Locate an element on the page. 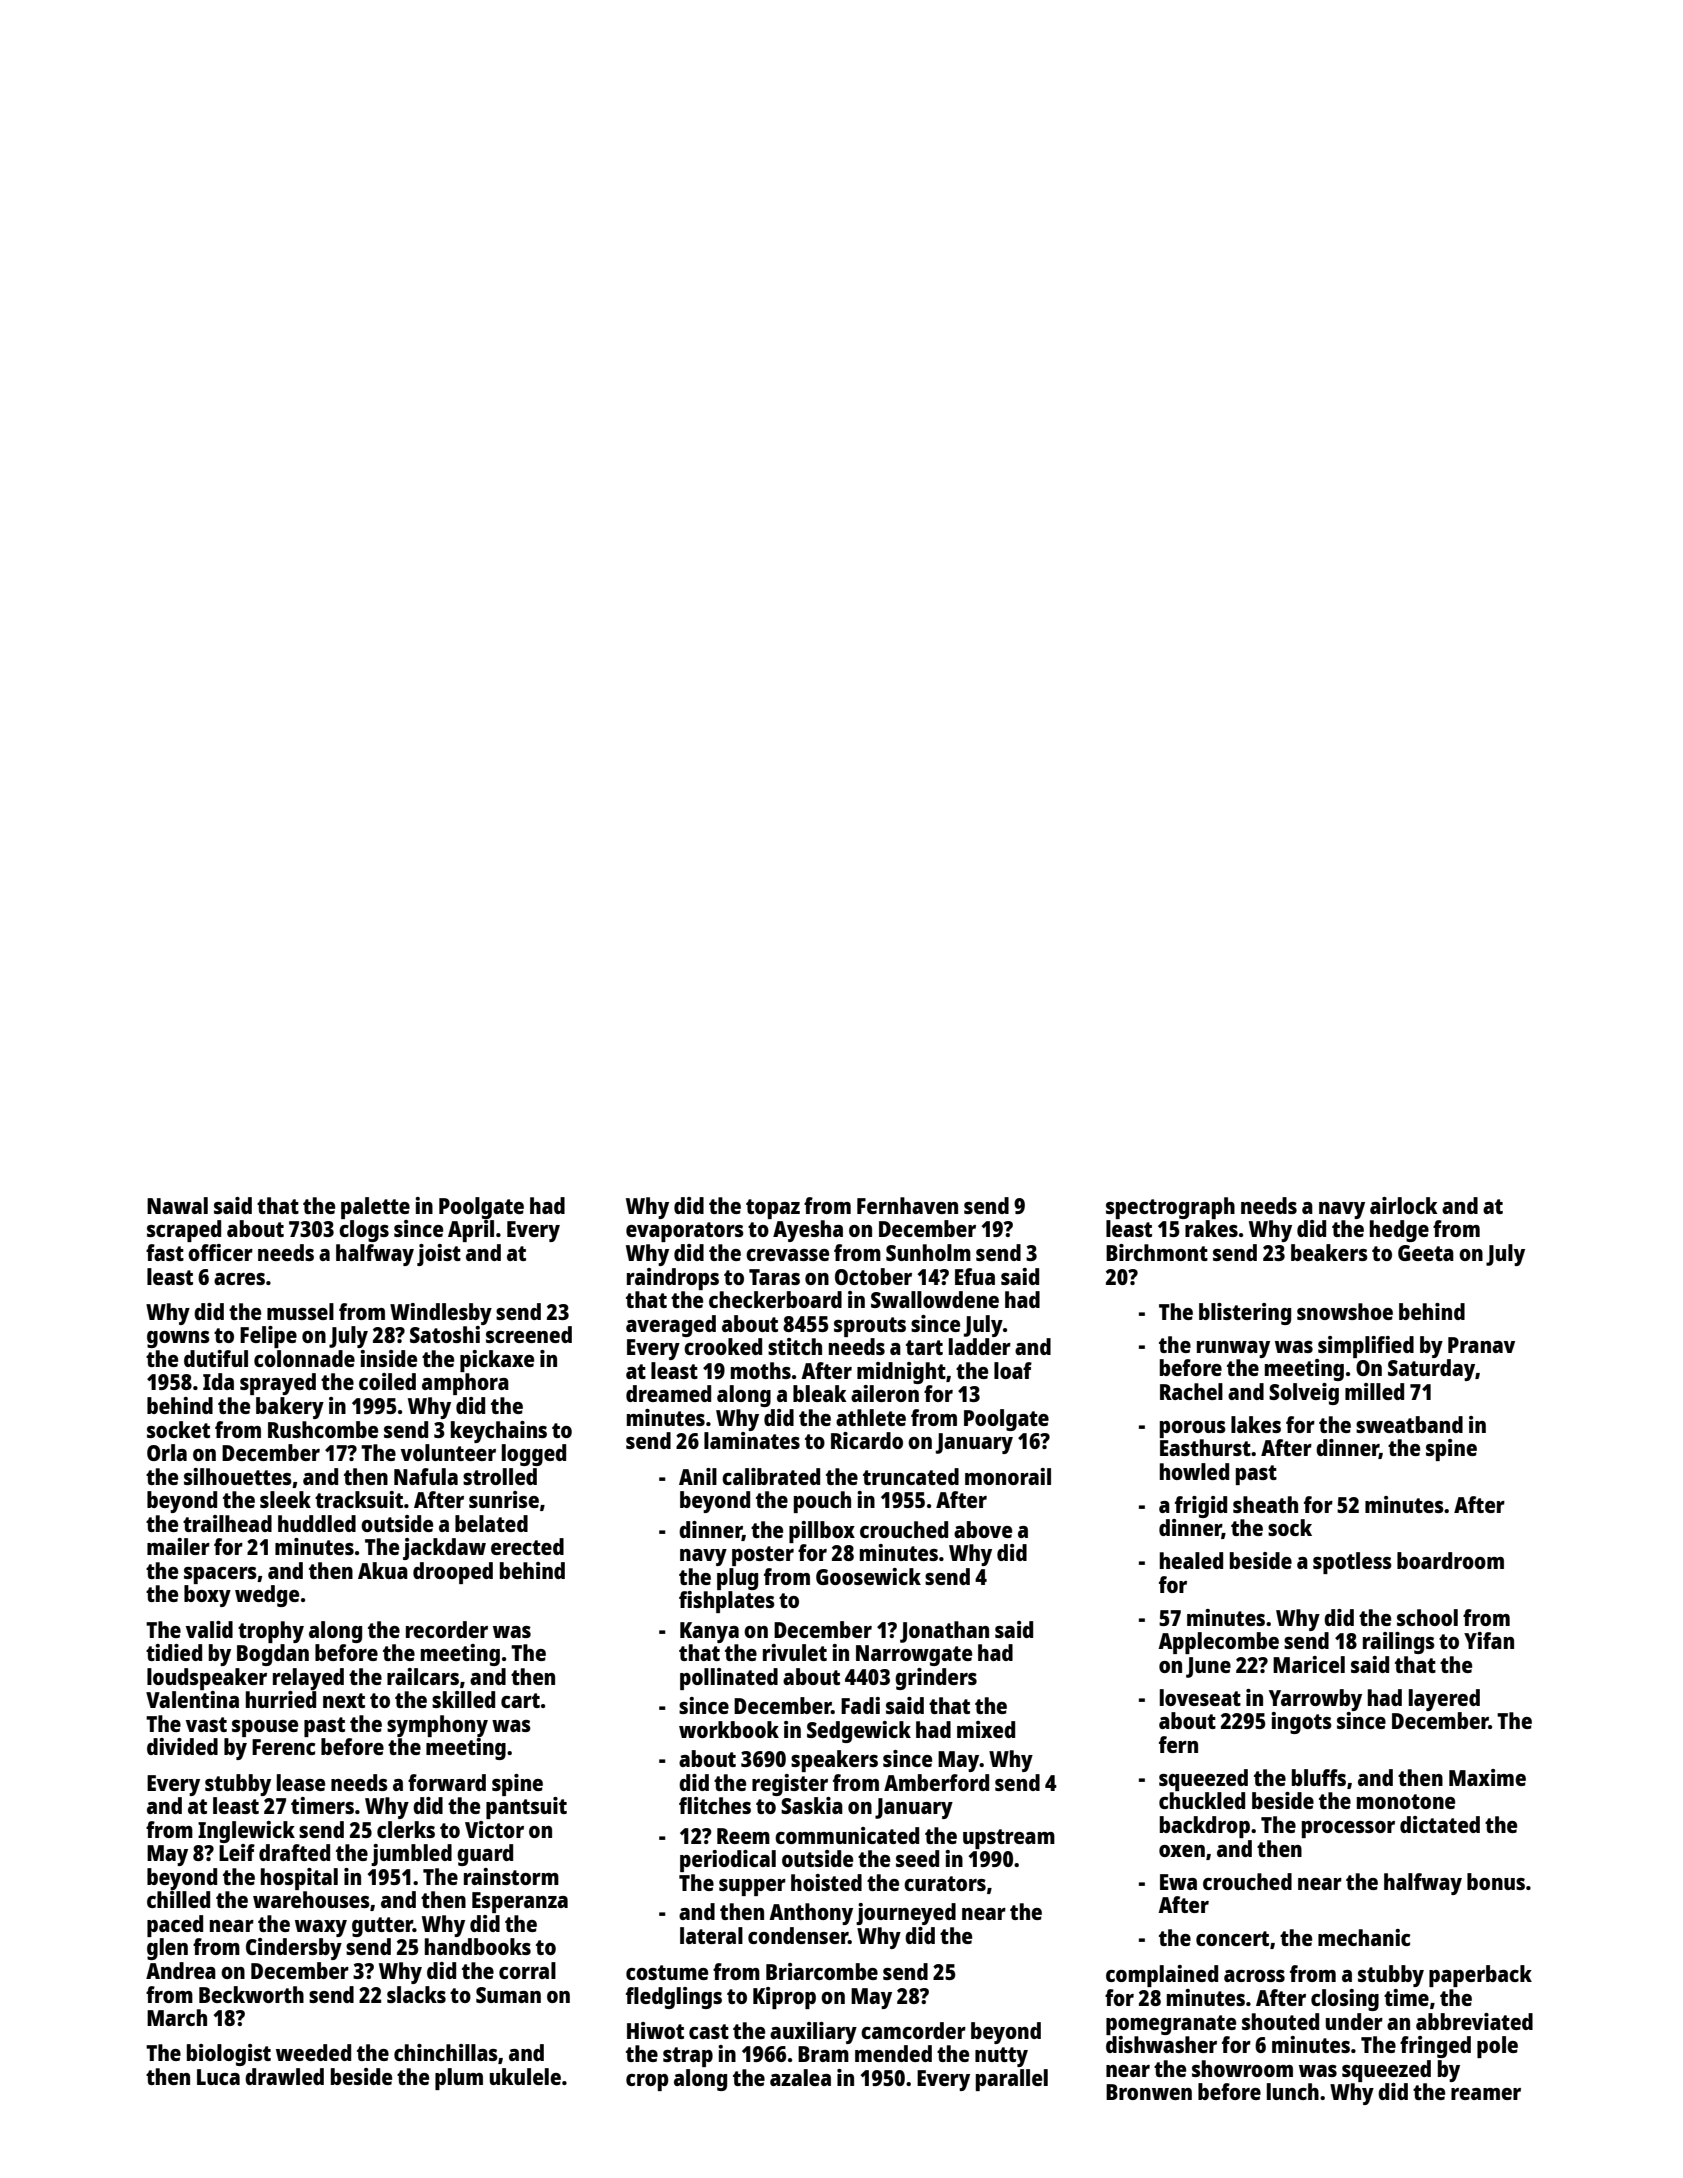 This image has width=1683, height=2178. monorail is located at coordinates (1008, 1476).
